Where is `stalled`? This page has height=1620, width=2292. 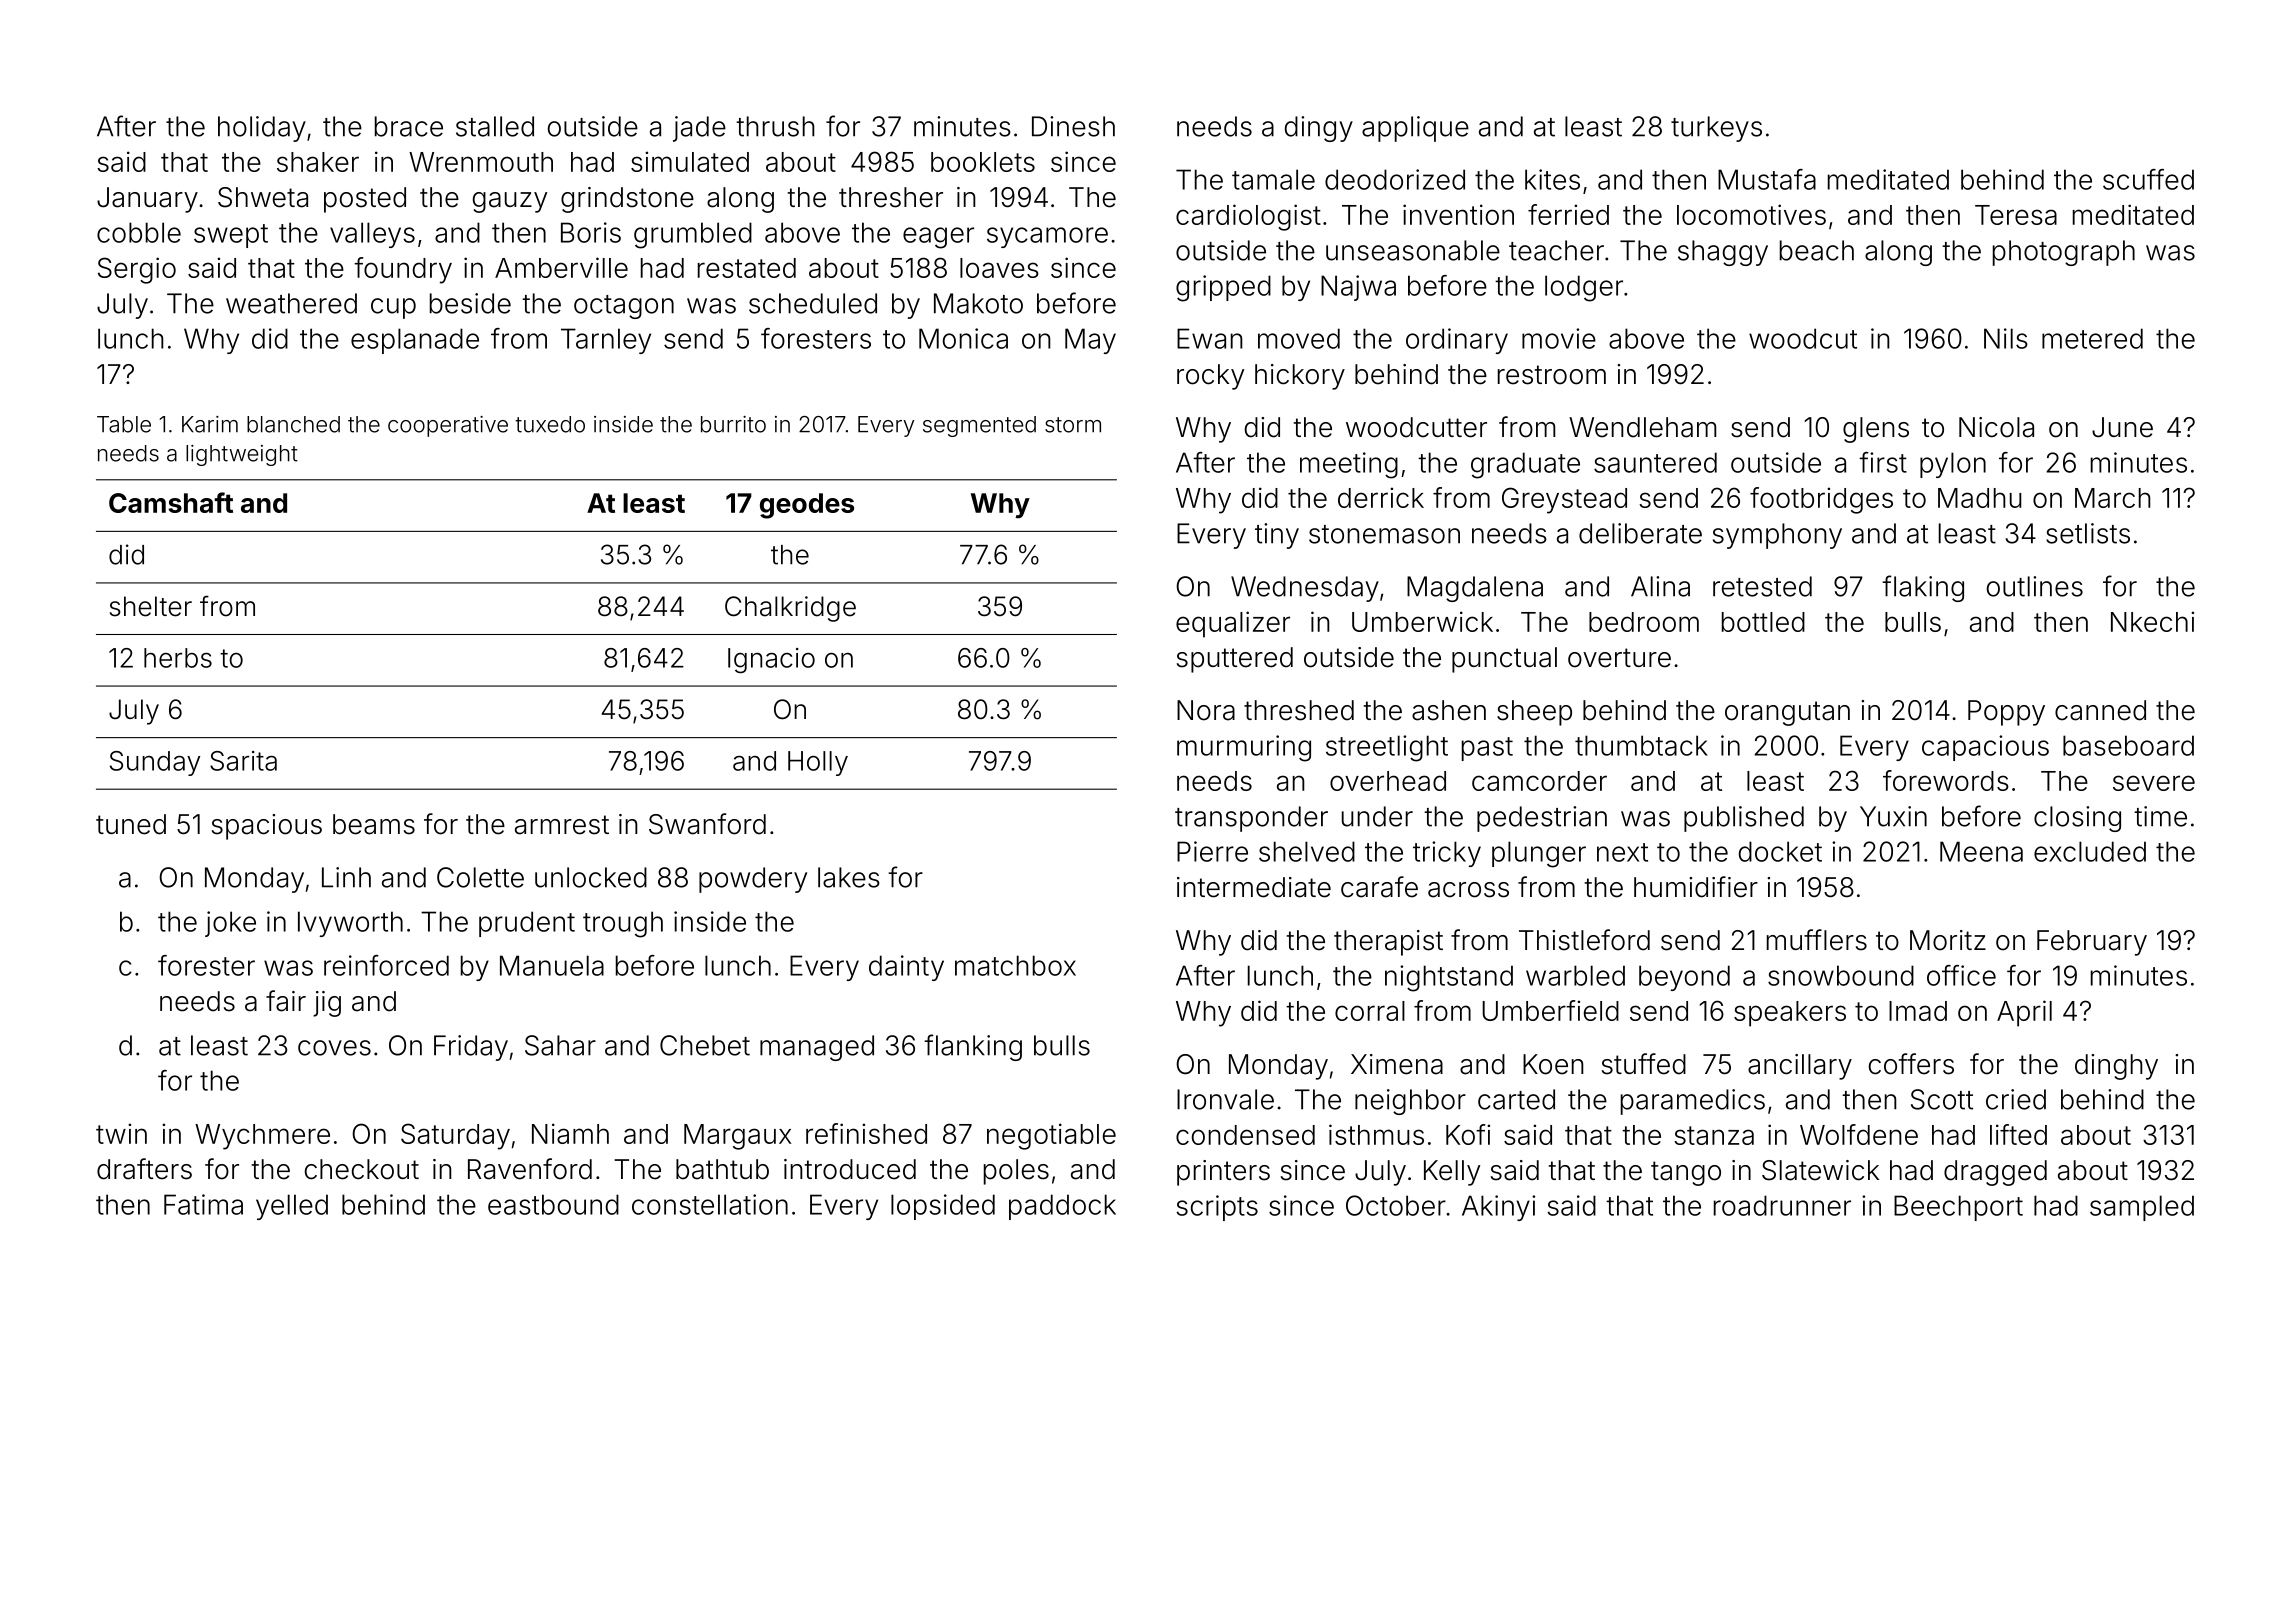
stalled is located at coordinates (495, 126).
